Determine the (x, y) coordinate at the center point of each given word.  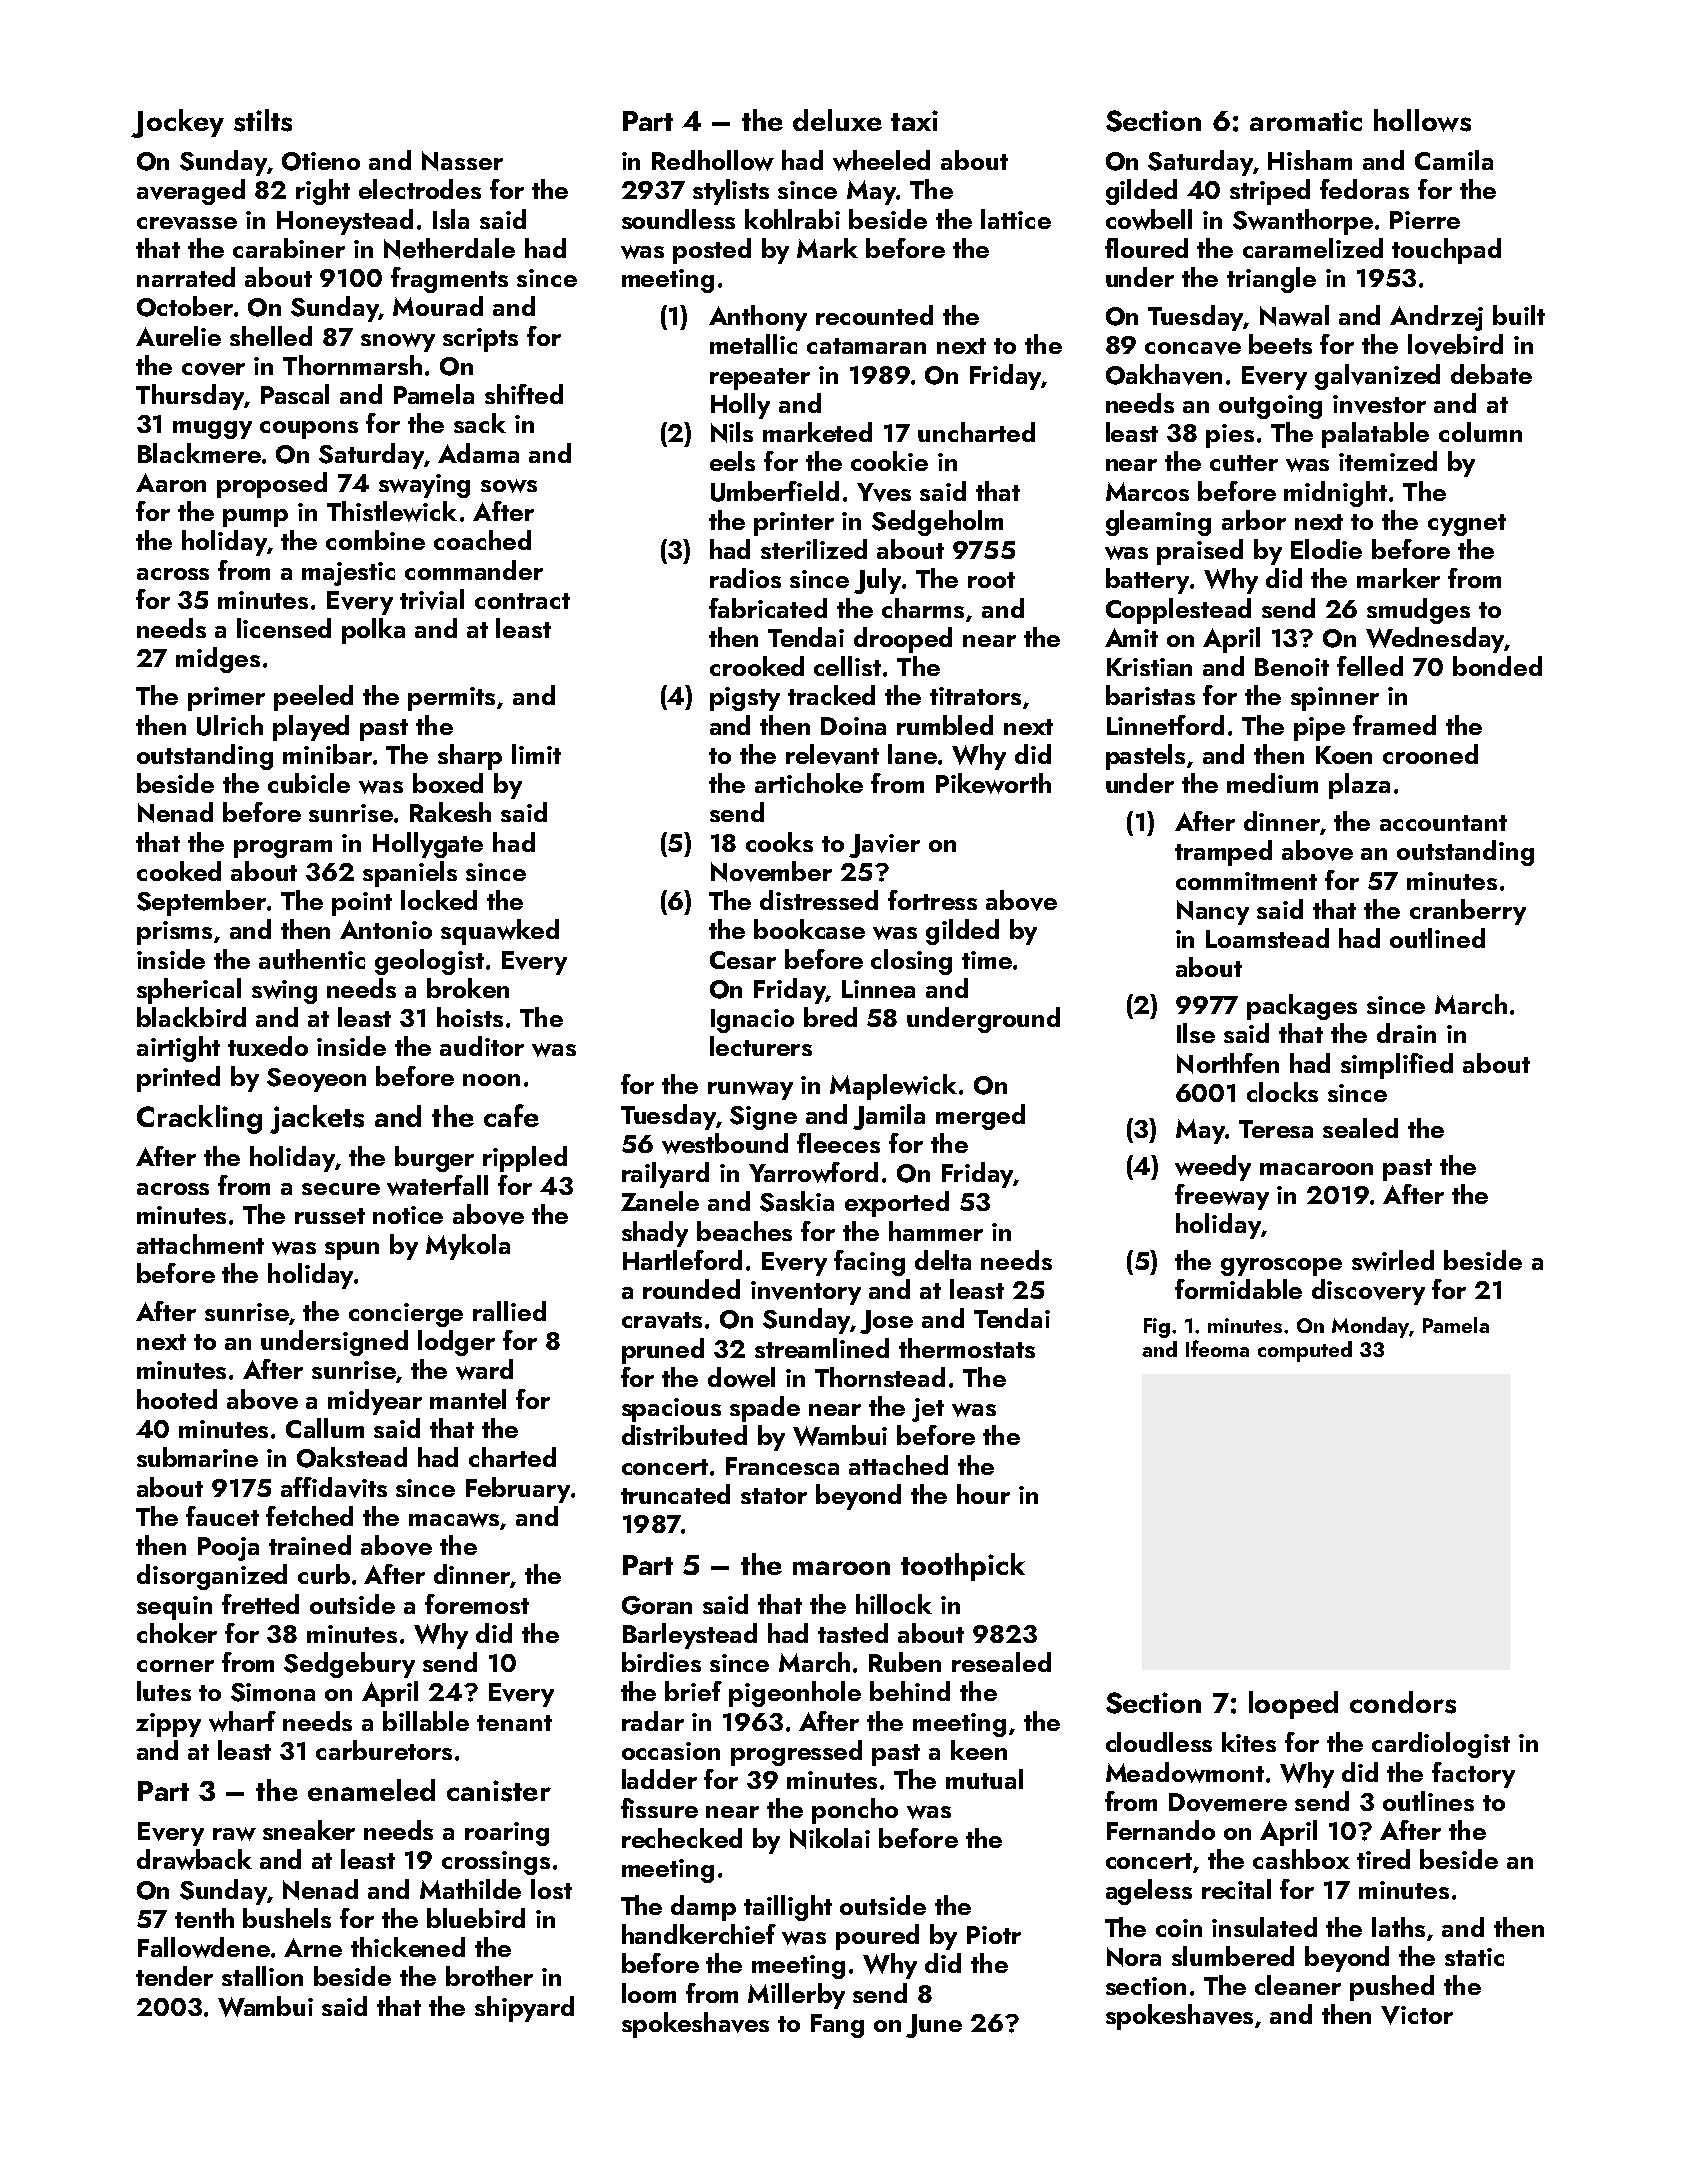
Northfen (1228, 1063)
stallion (262, 1976)
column (1480, 432)
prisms (174, 933)
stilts (263, 120)
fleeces (838, 1143)
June (934, 2026)
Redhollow (713, 160)
